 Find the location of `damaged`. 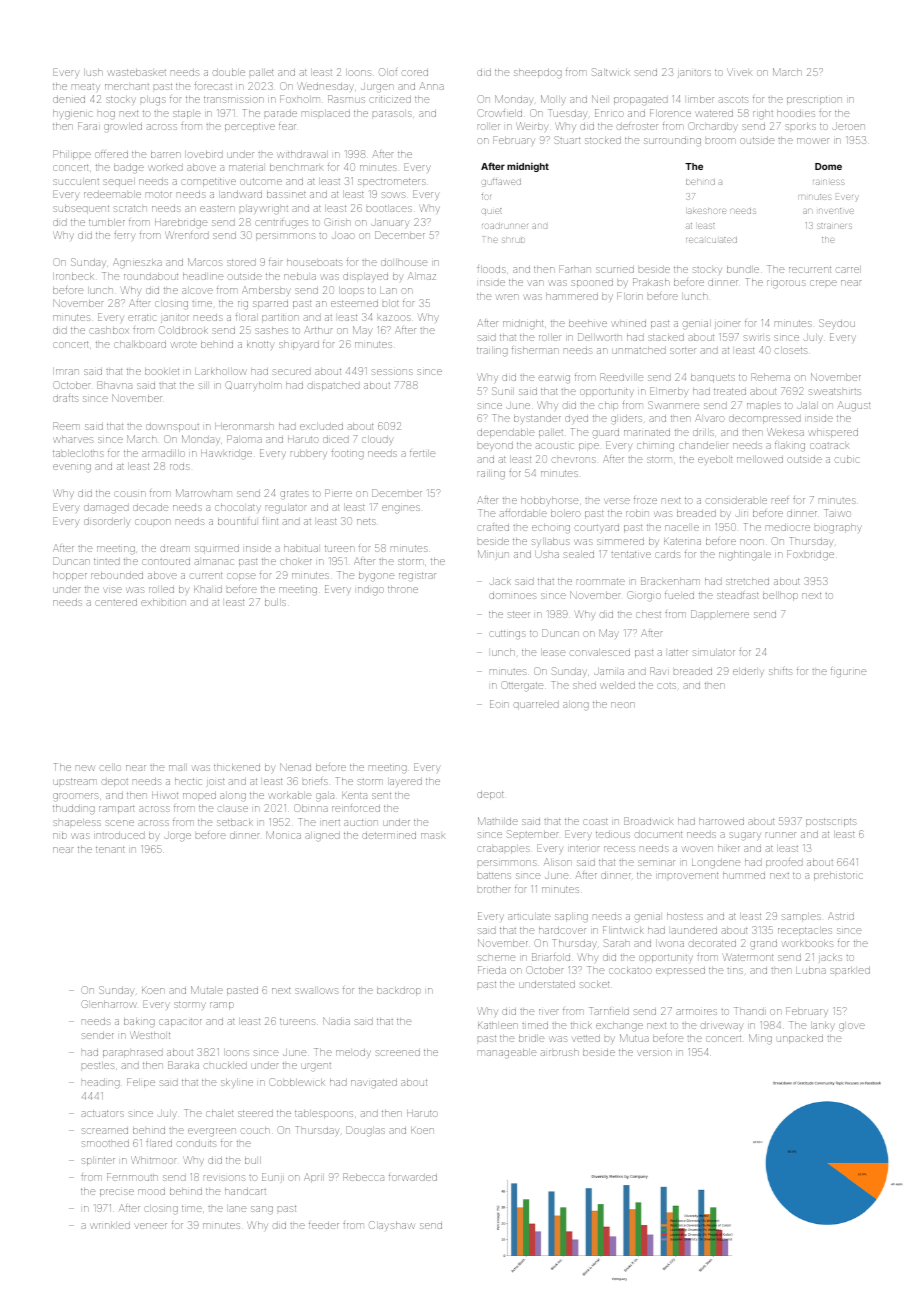

damaged is located at coordinates (106, 508).
